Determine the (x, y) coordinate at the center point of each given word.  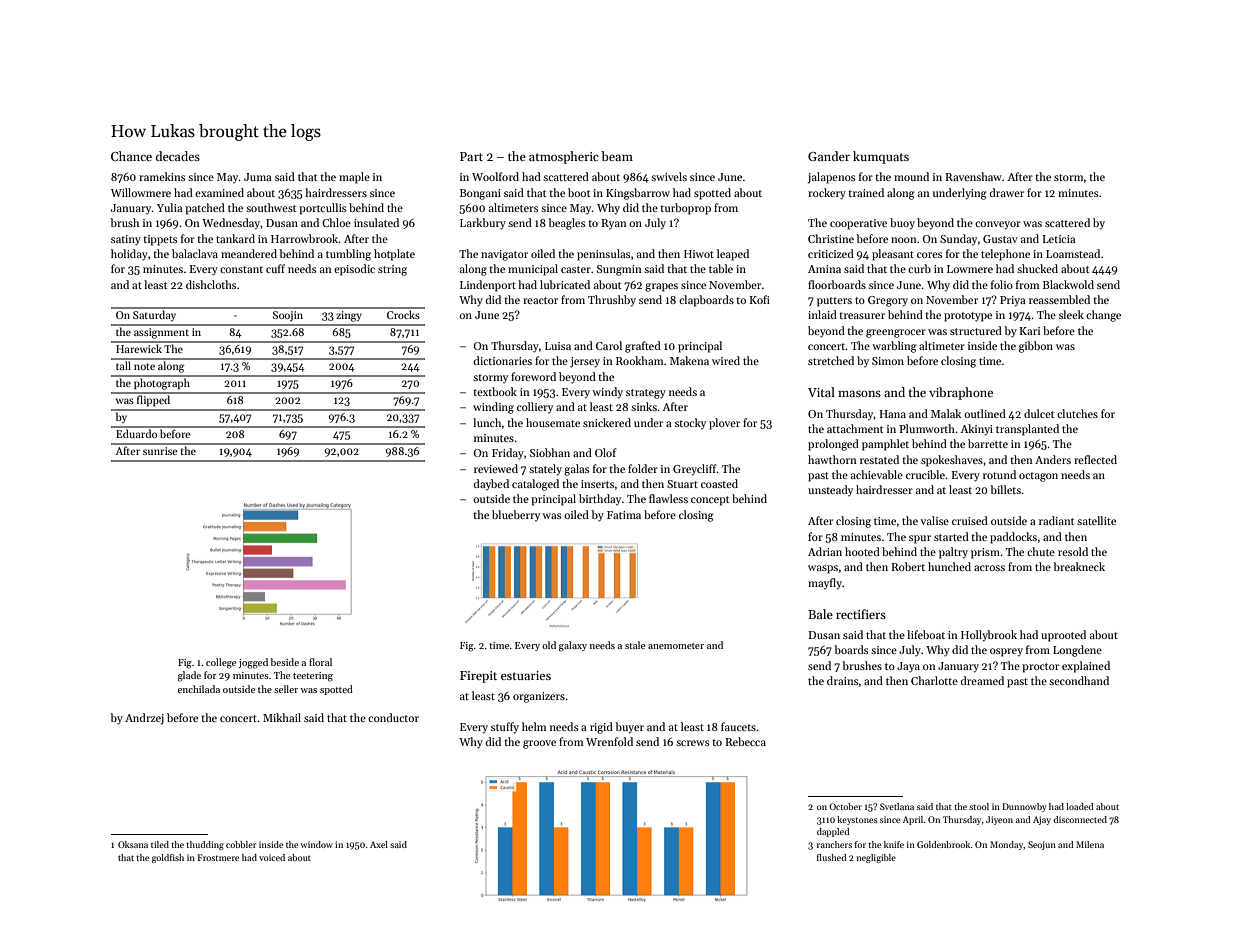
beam (617, 156)
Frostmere (218, 857)
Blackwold (1068, 284)
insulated (376, 222)
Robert (908, 566)
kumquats (881, 157)
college (221, 663)
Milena (1090, 844)
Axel (379, 844)
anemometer (676, 646)
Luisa (558, 346)
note (144, 366)
